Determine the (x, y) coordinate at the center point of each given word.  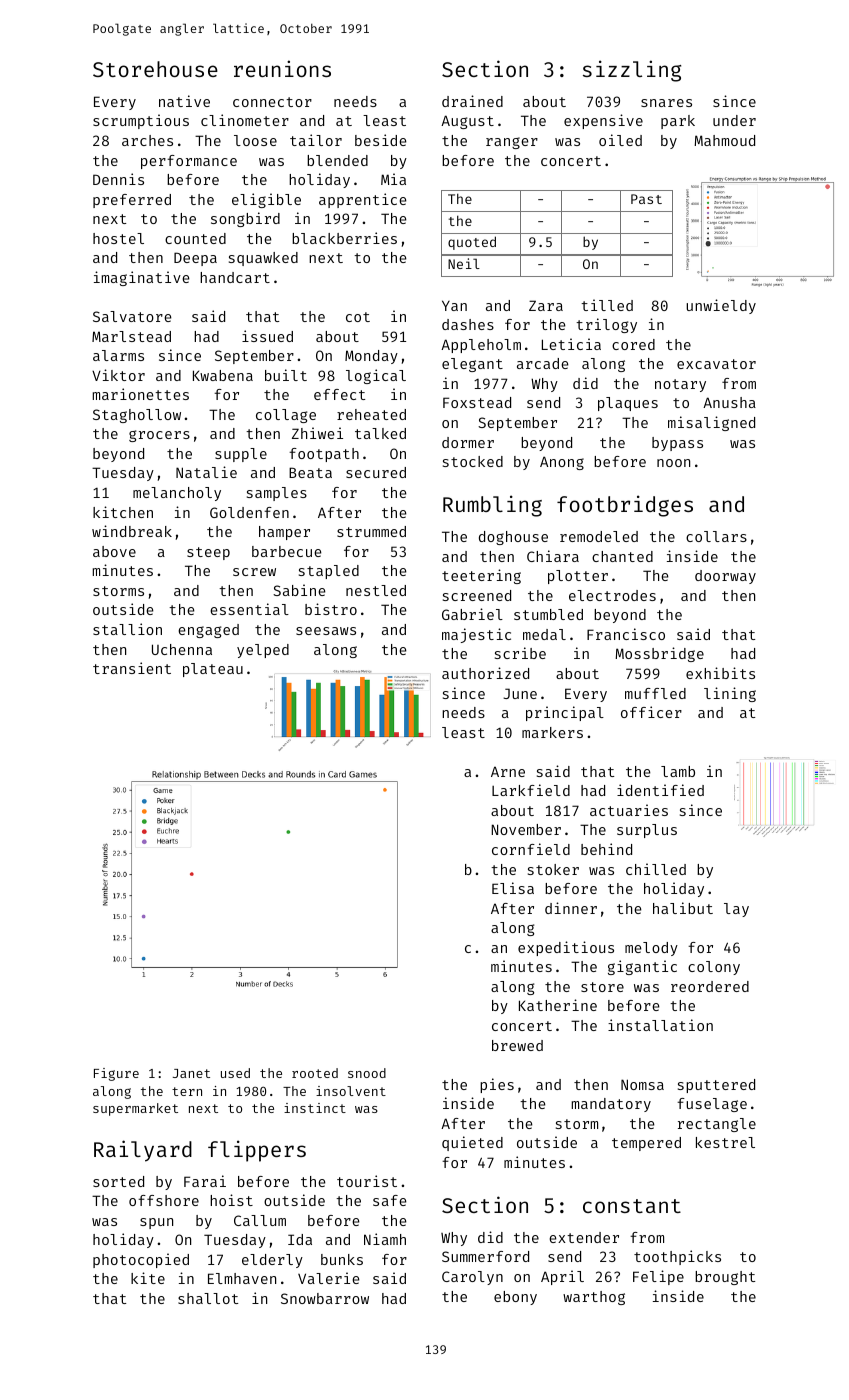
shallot (208, 1298)
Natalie (206, 472)
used (235, 1073)
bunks (342, 1259)
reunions (282, 68)
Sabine (299, 590)
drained (472, 101)
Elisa (513, 888)
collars (716, 536)
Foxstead (477, 402)
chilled (656, 869)
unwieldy (721, 306)
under (734, 120)
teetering (481, 576)
